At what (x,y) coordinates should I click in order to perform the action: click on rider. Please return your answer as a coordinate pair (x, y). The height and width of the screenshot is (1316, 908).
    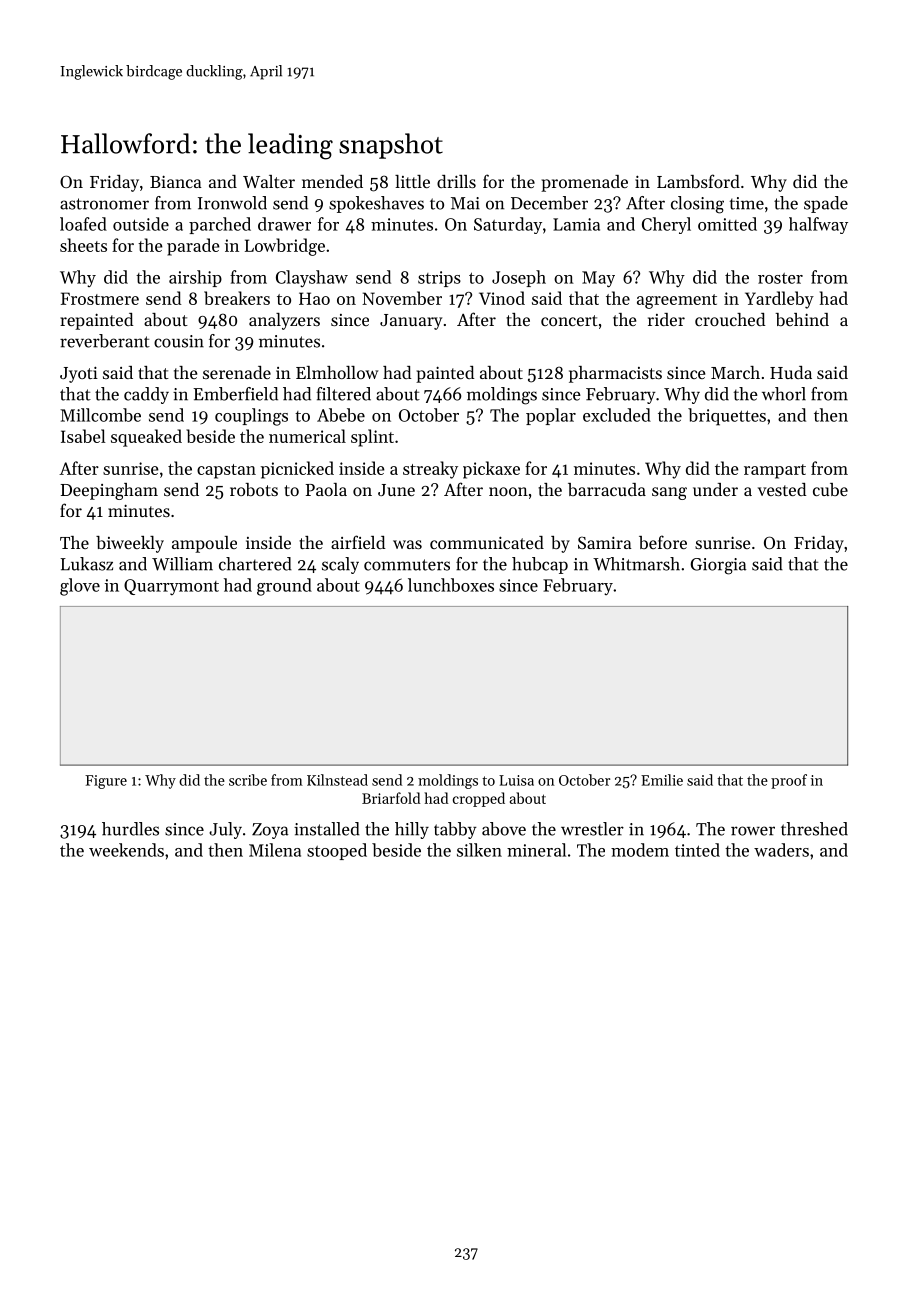
    Looking at the image, I should click on (666, 319).
